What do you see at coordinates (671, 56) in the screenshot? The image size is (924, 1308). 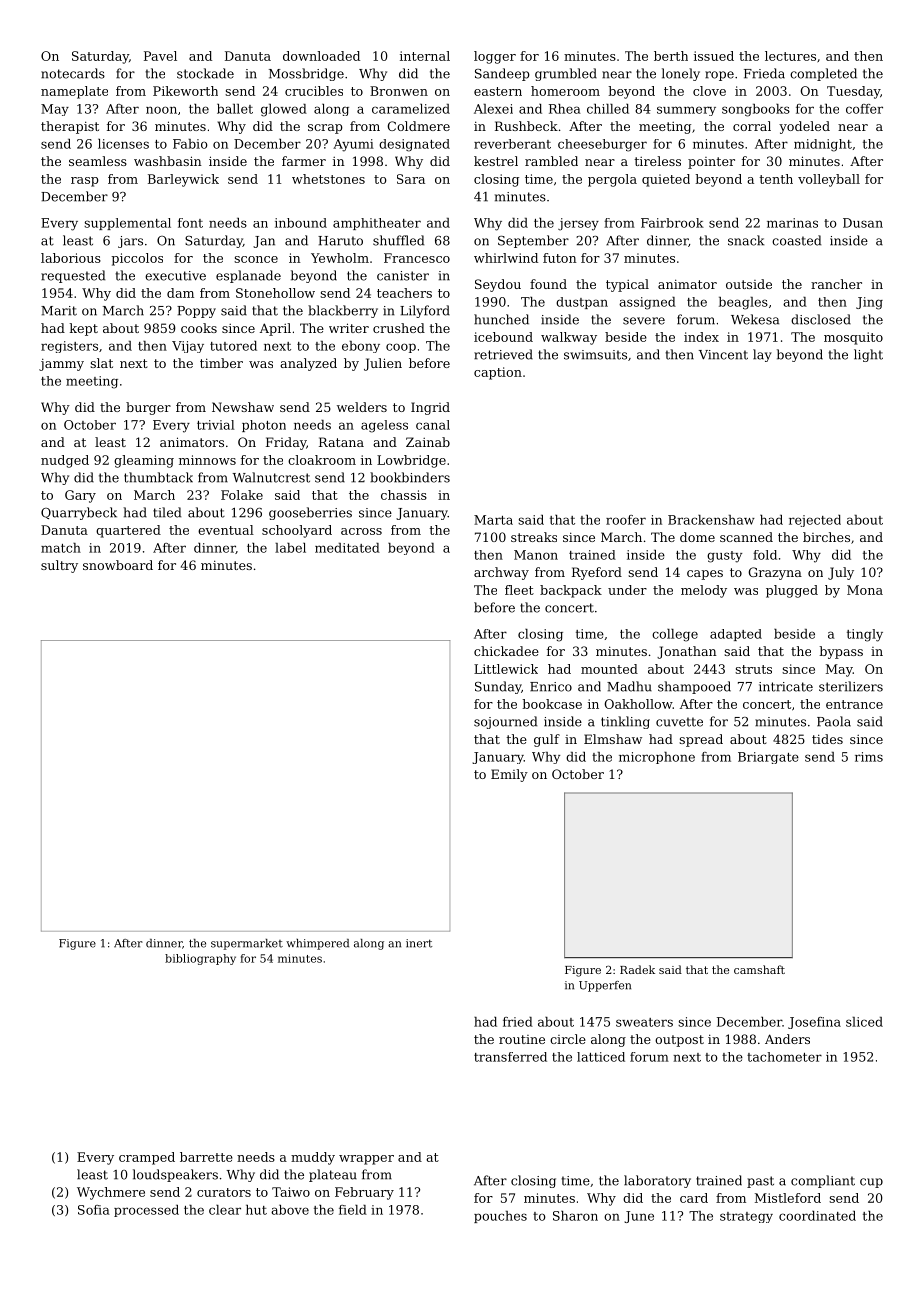 I see `berth` at bounding box center [671, 56].
